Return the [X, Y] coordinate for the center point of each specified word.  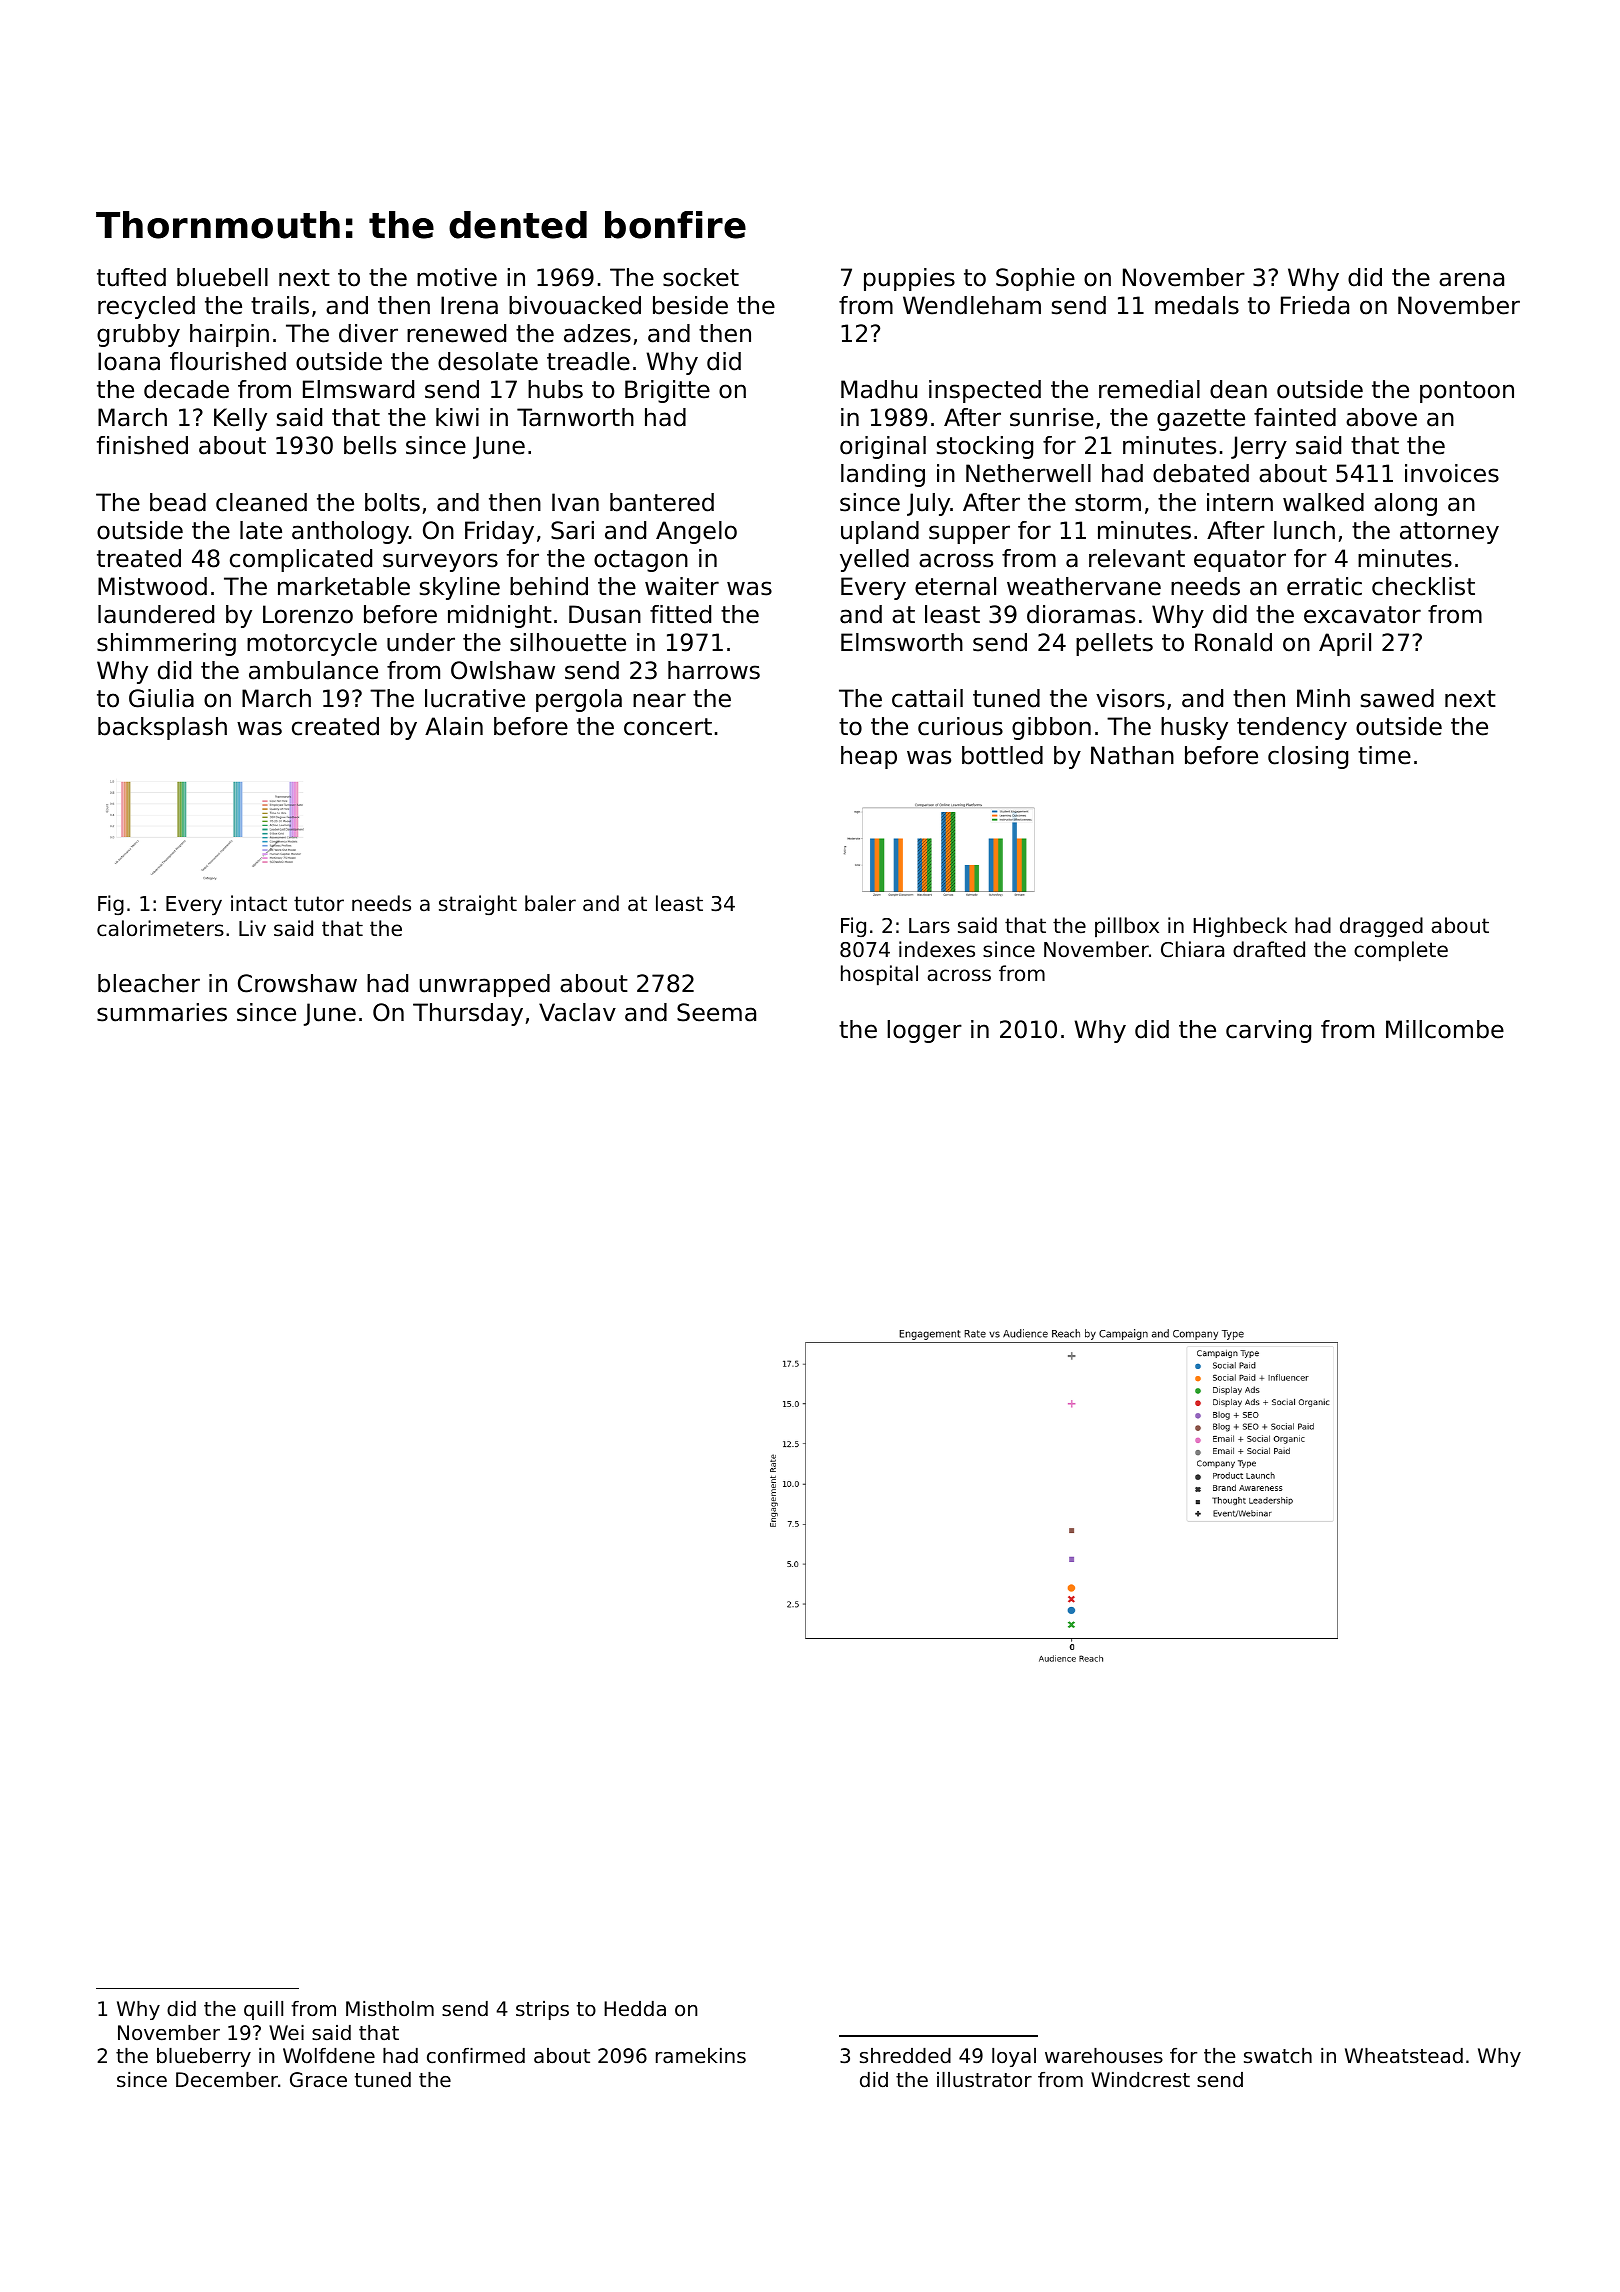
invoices [1452, 473]
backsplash [162, 728]
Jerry [1259, 447]
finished [142, 445]
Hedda [635, 2009]
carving [1268, 1031]
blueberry [204, 2057]
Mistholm [390, 2009]
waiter [682, 586]
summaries [162, 1012]
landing [883, 475]
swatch [1278, 2056]
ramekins [701, 2056]
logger [924, 1031]
